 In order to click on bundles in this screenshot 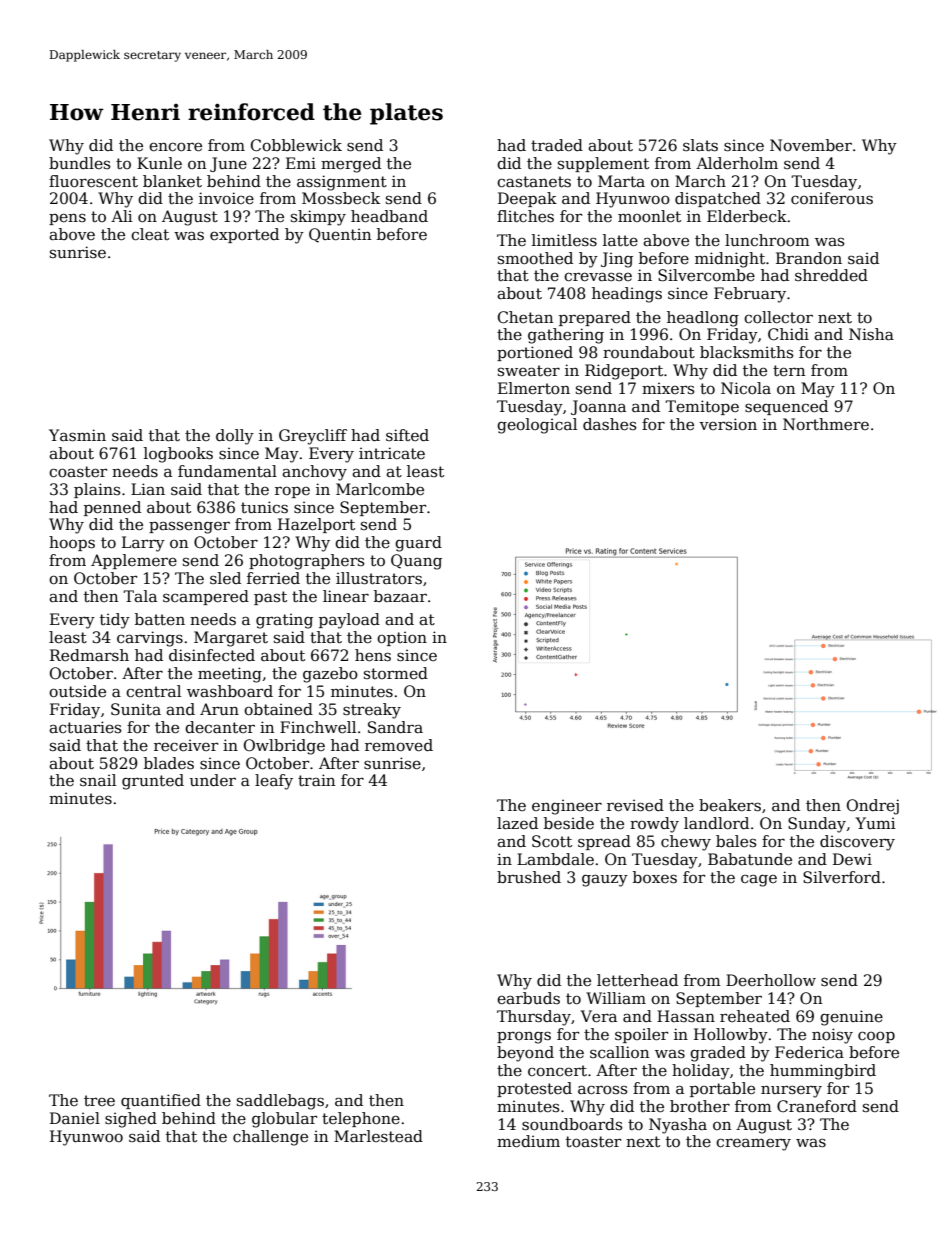, I will do `click(80, 163)`.
